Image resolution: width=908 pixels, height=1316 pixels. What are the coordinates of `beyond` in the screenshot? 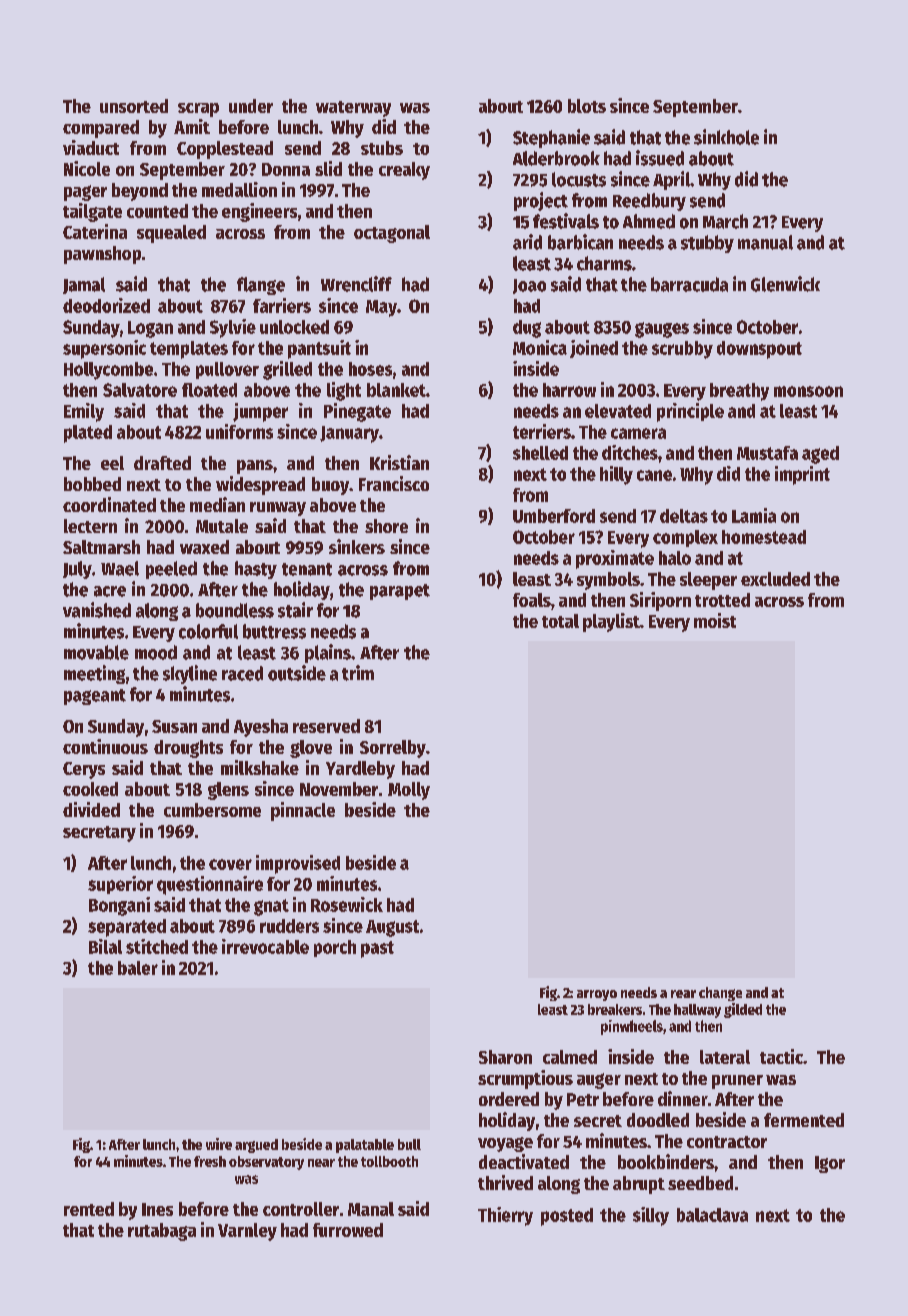 It's located at (140, 192).
